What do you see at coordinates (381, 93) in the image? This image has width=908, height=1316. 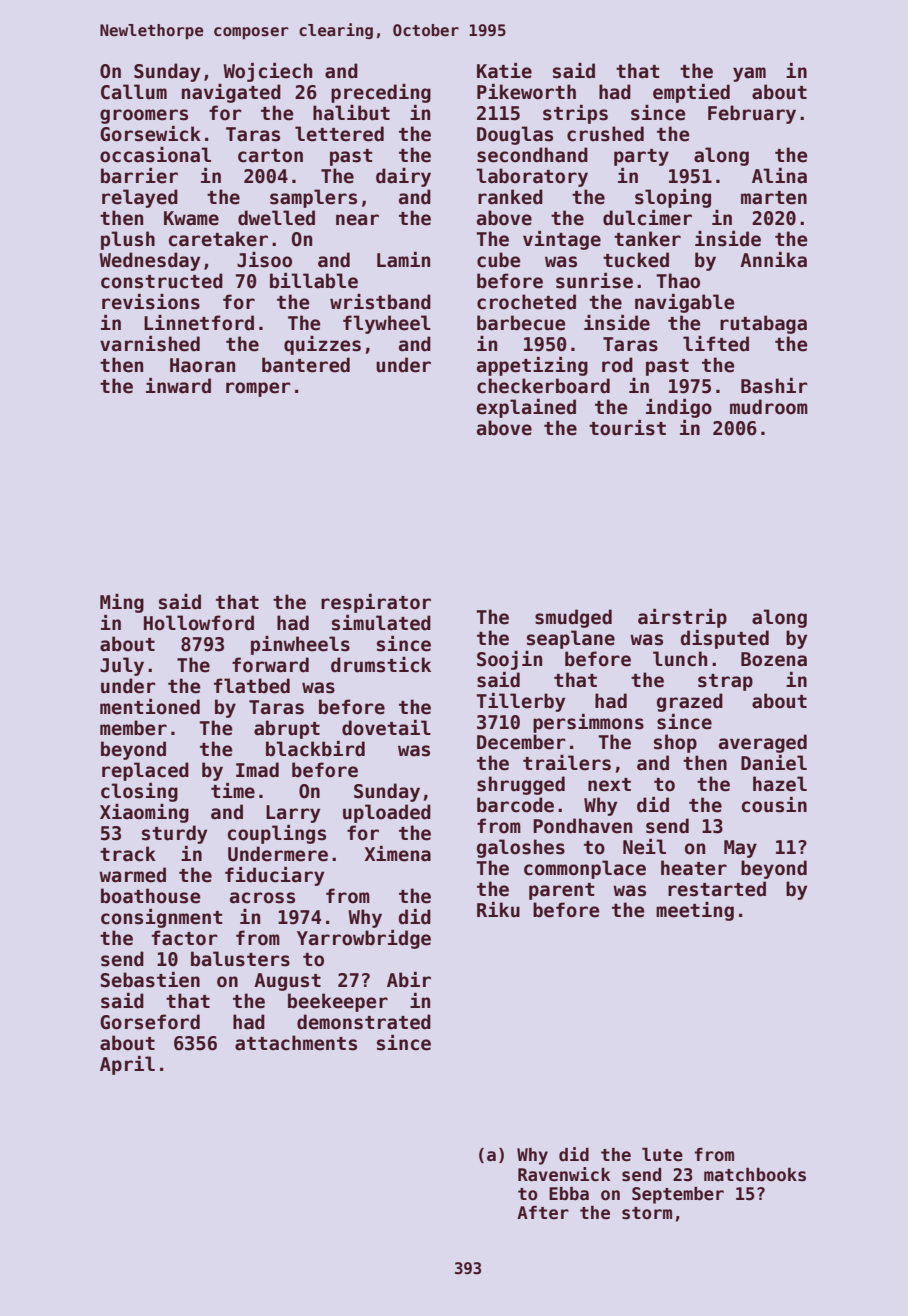 I see `preceding` at bounding box center [381, 93].
